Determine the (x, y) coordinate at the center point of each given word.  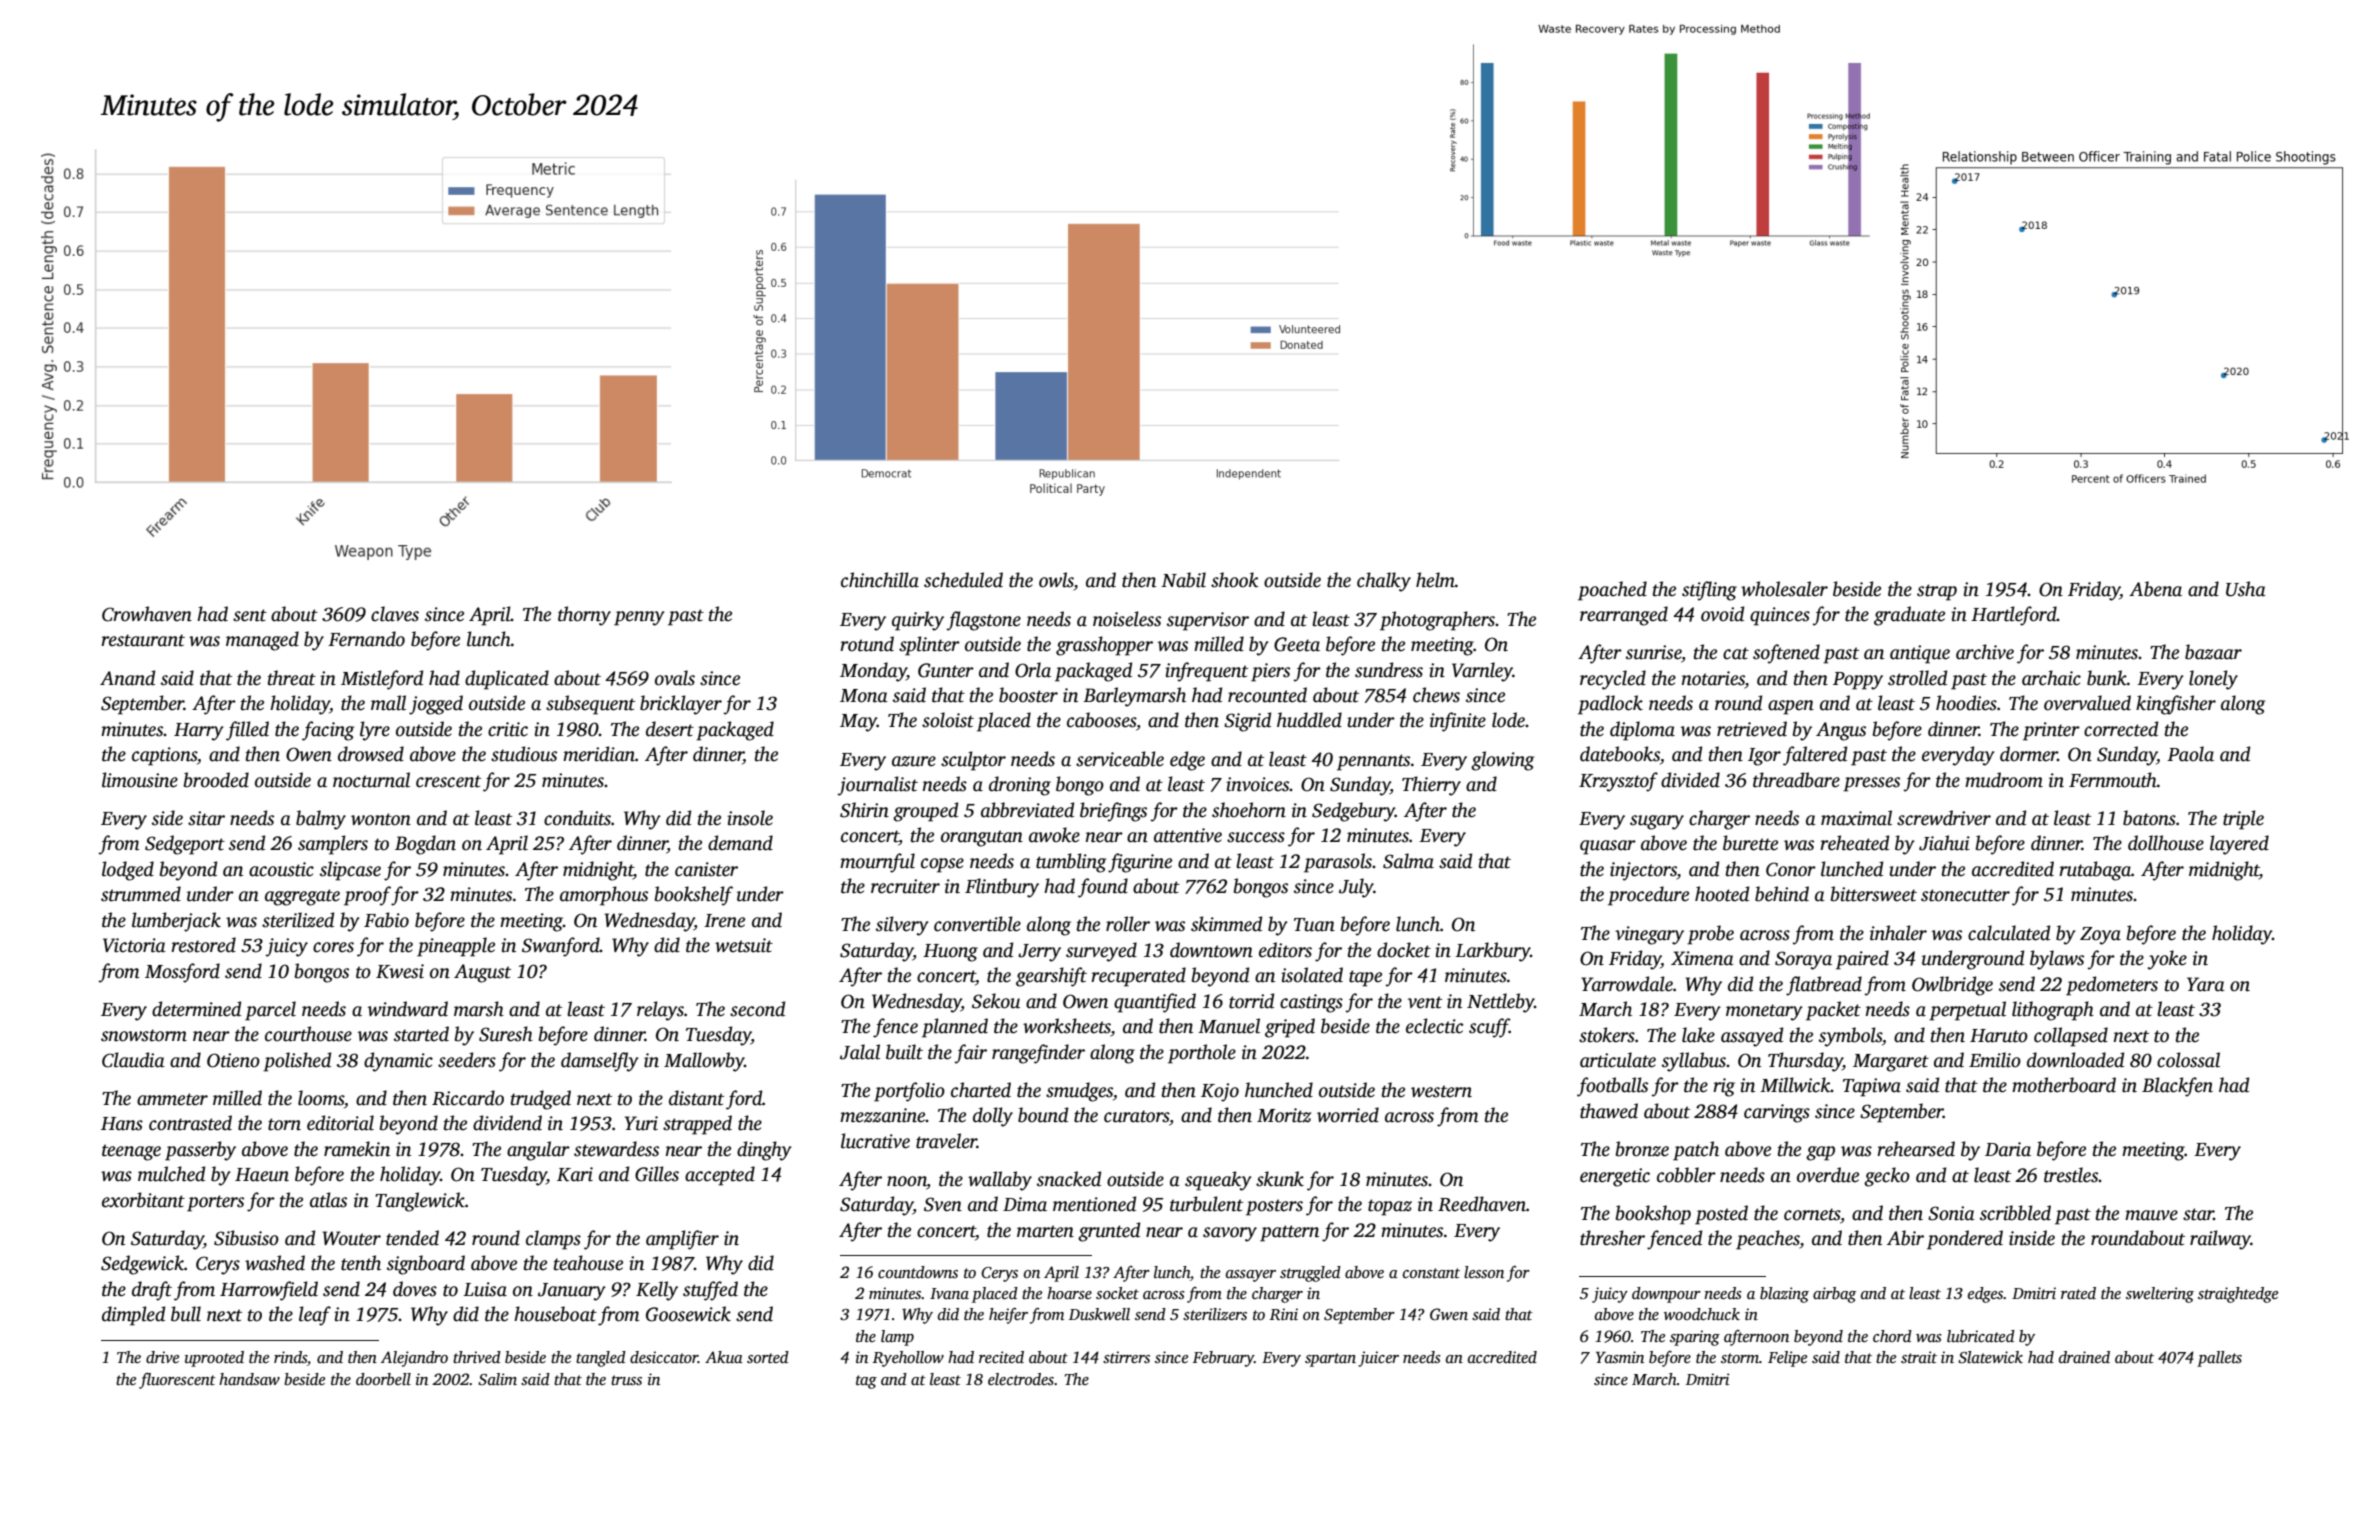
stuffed (710, 1291)
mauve (2151, 1215)
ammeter (172, 1099)
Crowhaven (147, 614)
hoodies (1966, 703)
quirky (918, 621)
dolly (993, 1117)
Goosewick (688, 1314)
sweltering (2160, 1295)
